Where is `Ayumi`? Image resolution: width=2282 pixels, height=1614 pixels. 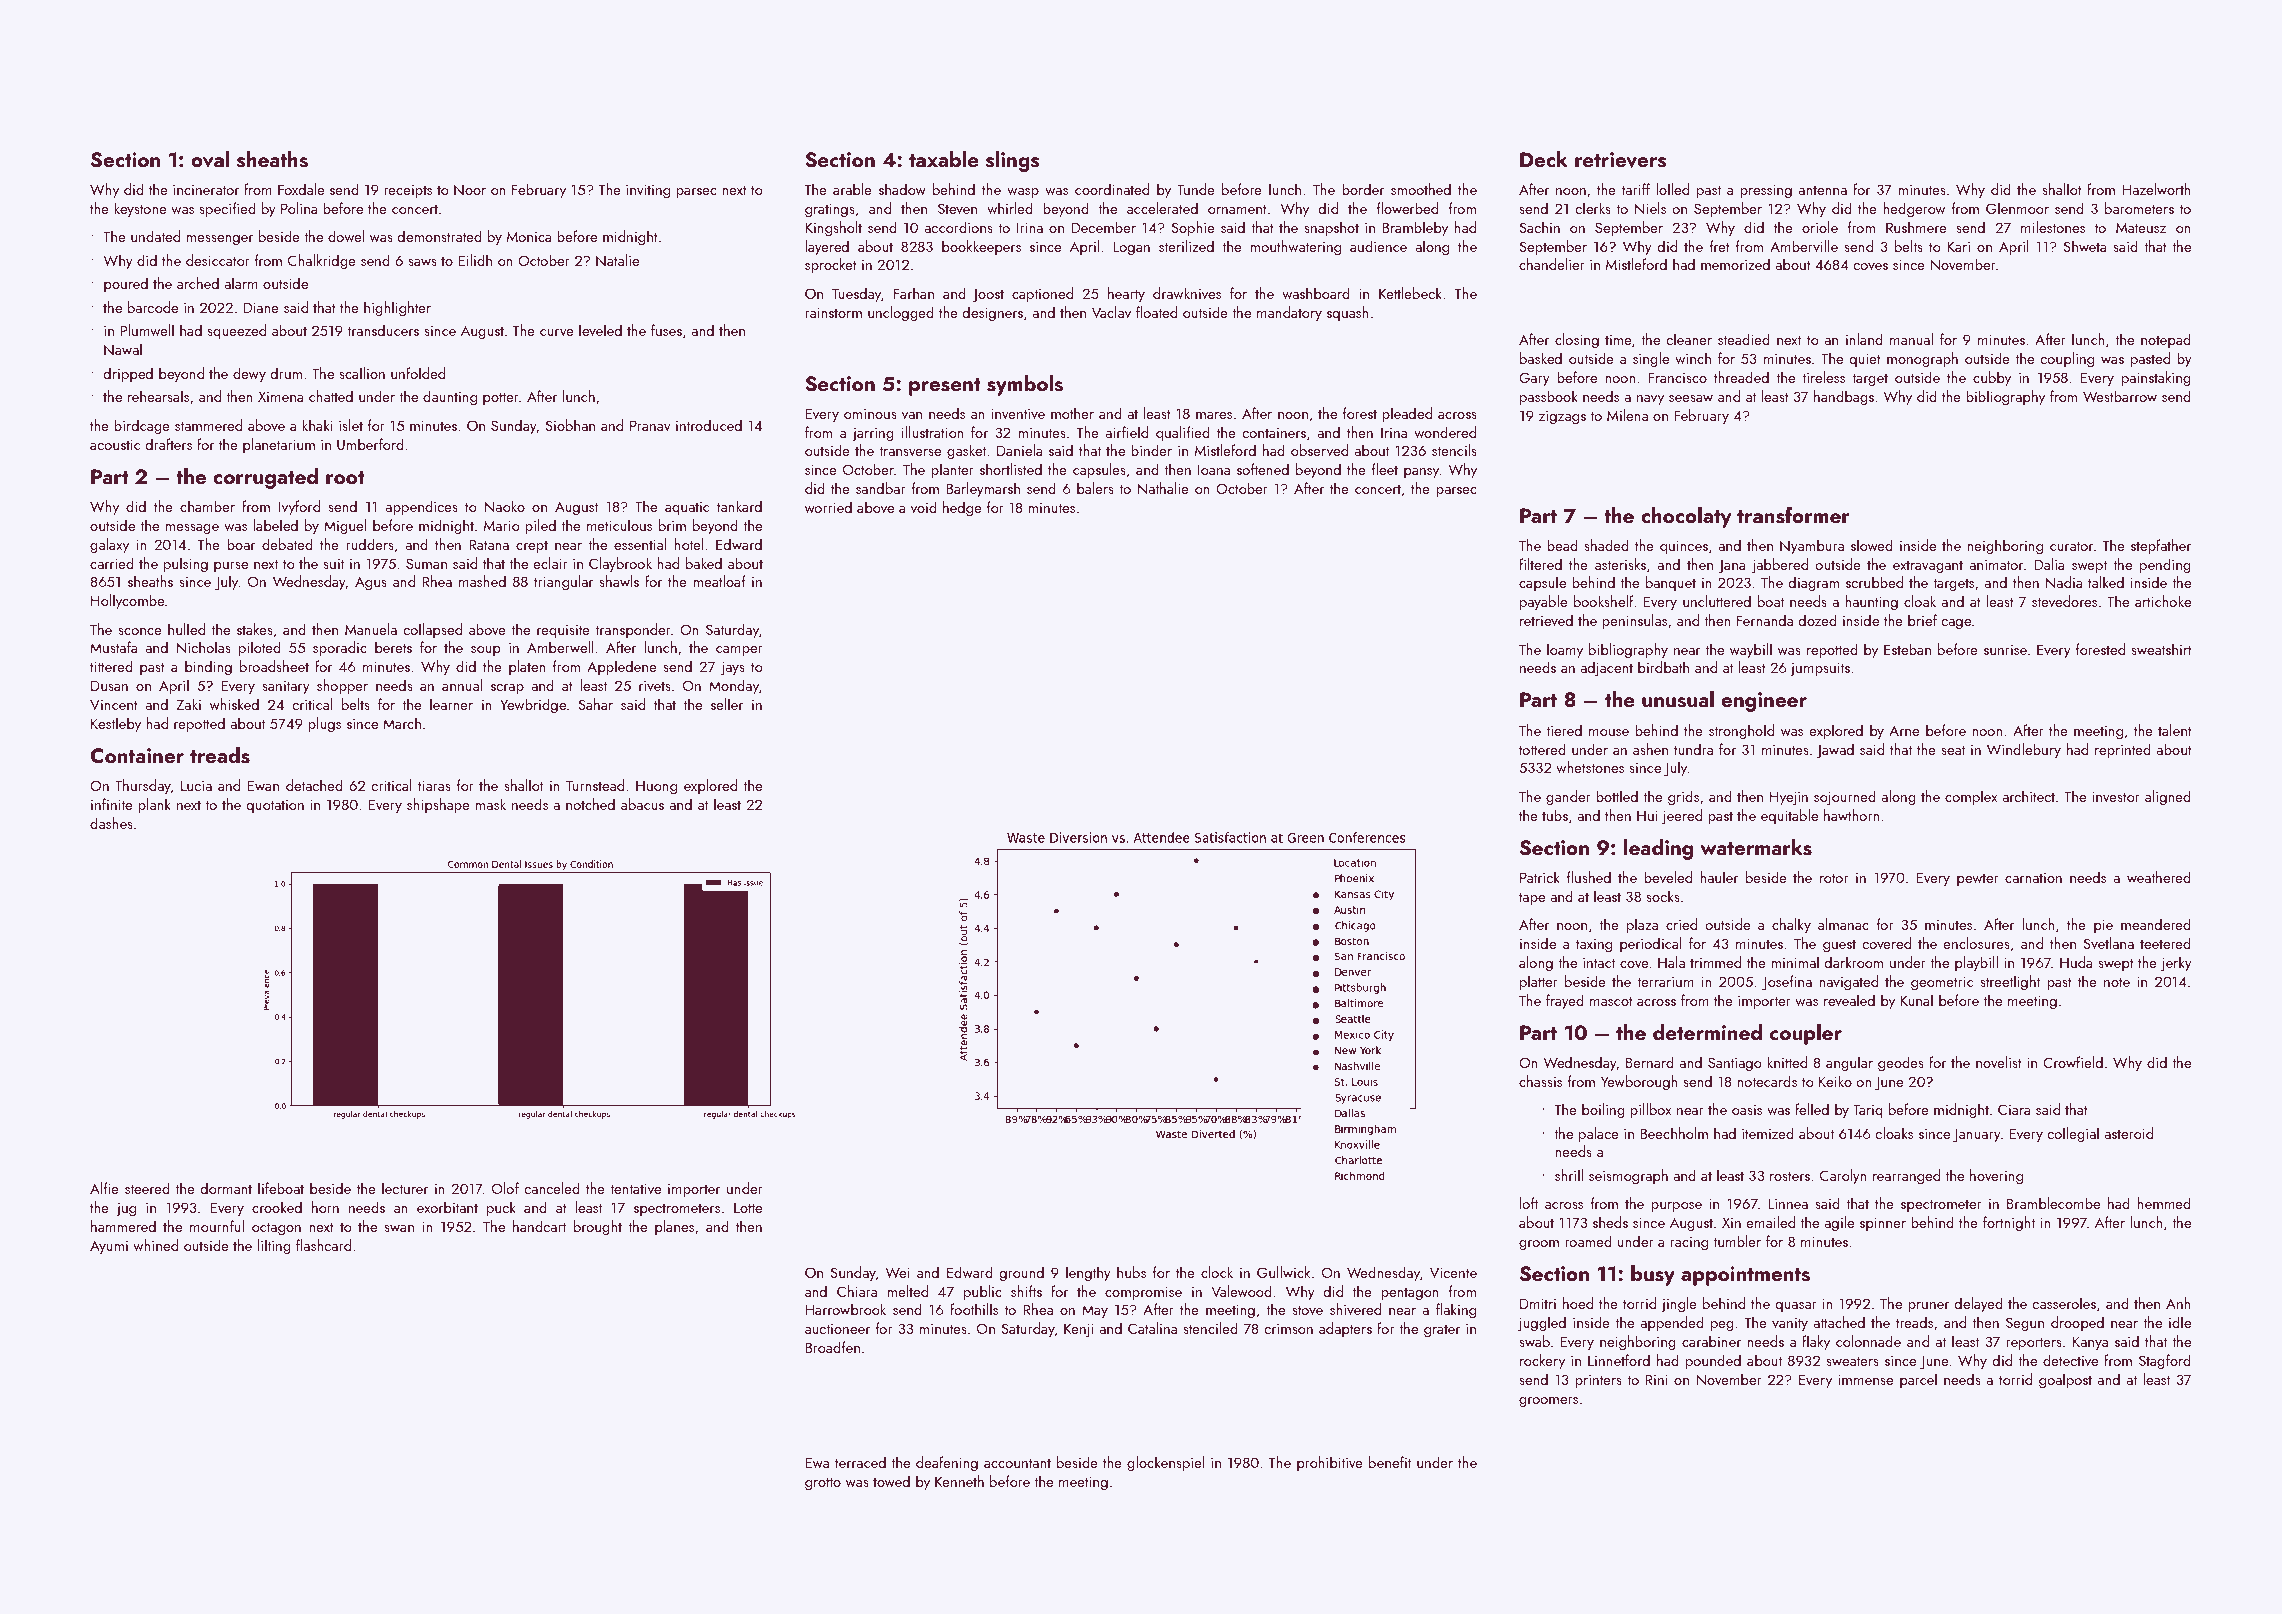
Ayumi is located at coordinates (109, 1247).
